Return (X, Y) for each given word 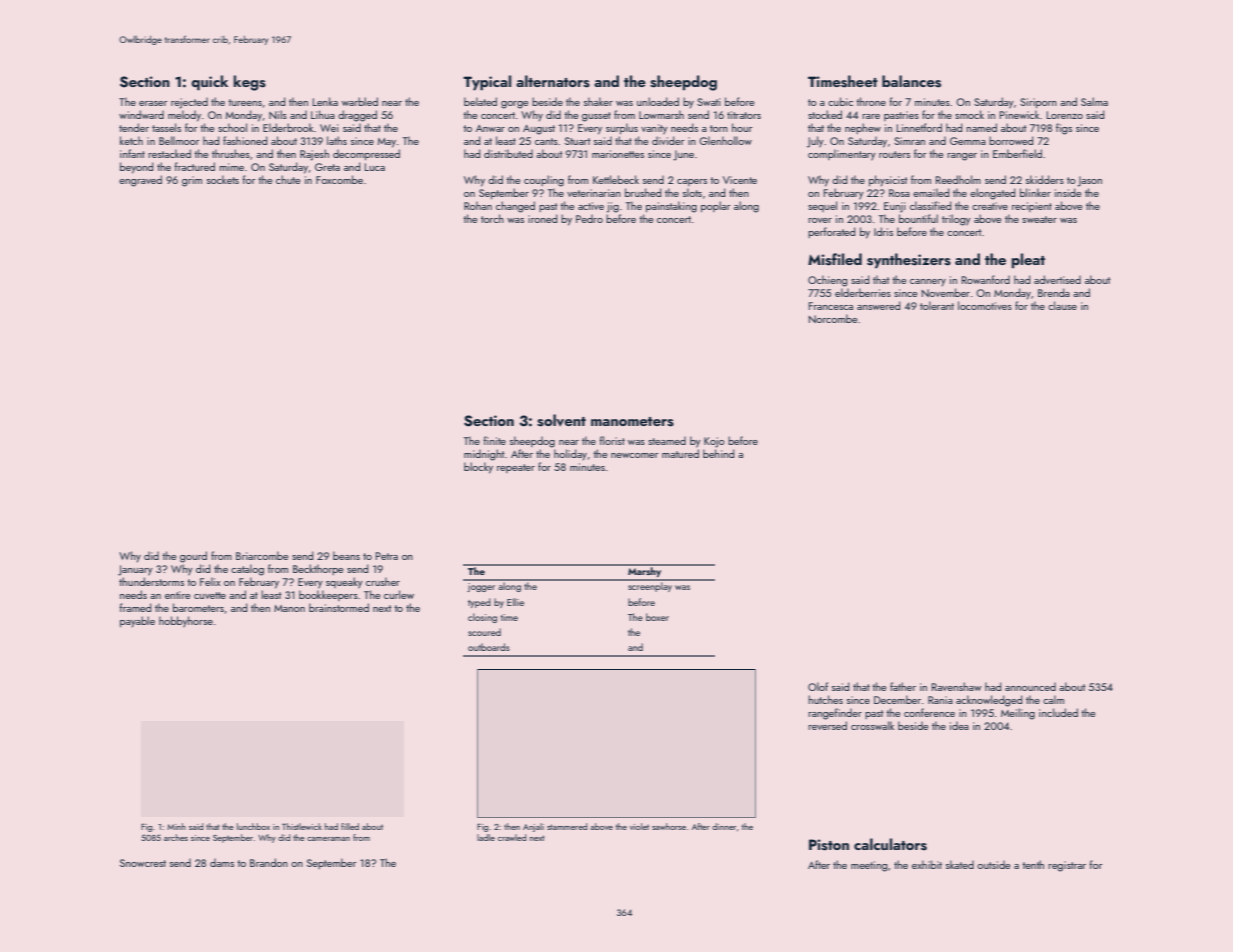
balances (911, 81)
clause (1062, 305)
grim (192, 181)
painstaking (671, 207)
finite (495, 440)
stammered (567, 826)
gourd (193, 557)
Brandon (269, 862)
